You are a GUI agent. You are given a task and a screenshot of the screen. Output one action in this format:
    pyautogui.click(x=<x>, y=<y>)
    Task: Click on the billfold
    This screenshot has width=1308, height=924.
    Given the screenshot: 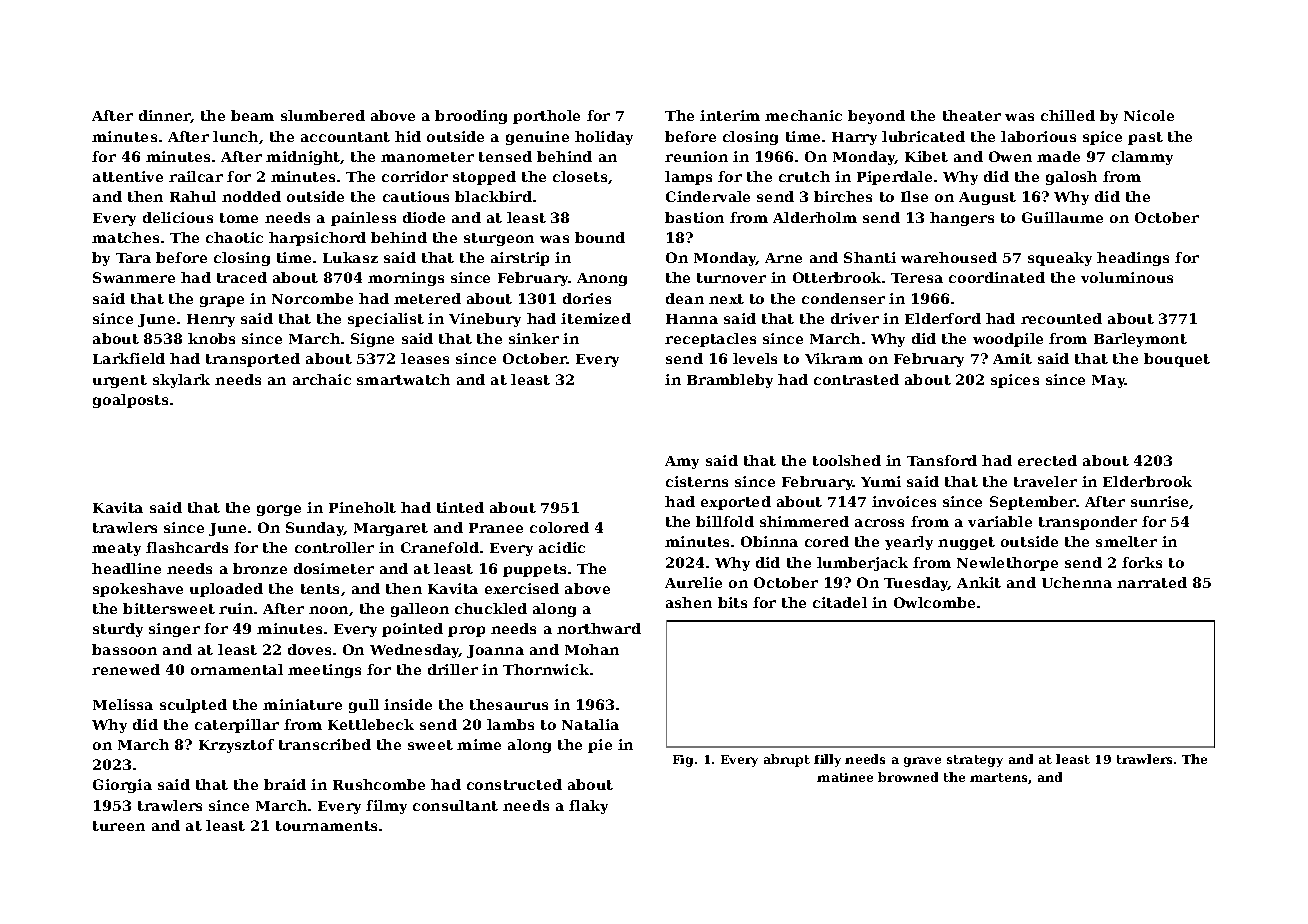 What is the action you would take?
    pyautogui.click(x=725, y=521)
